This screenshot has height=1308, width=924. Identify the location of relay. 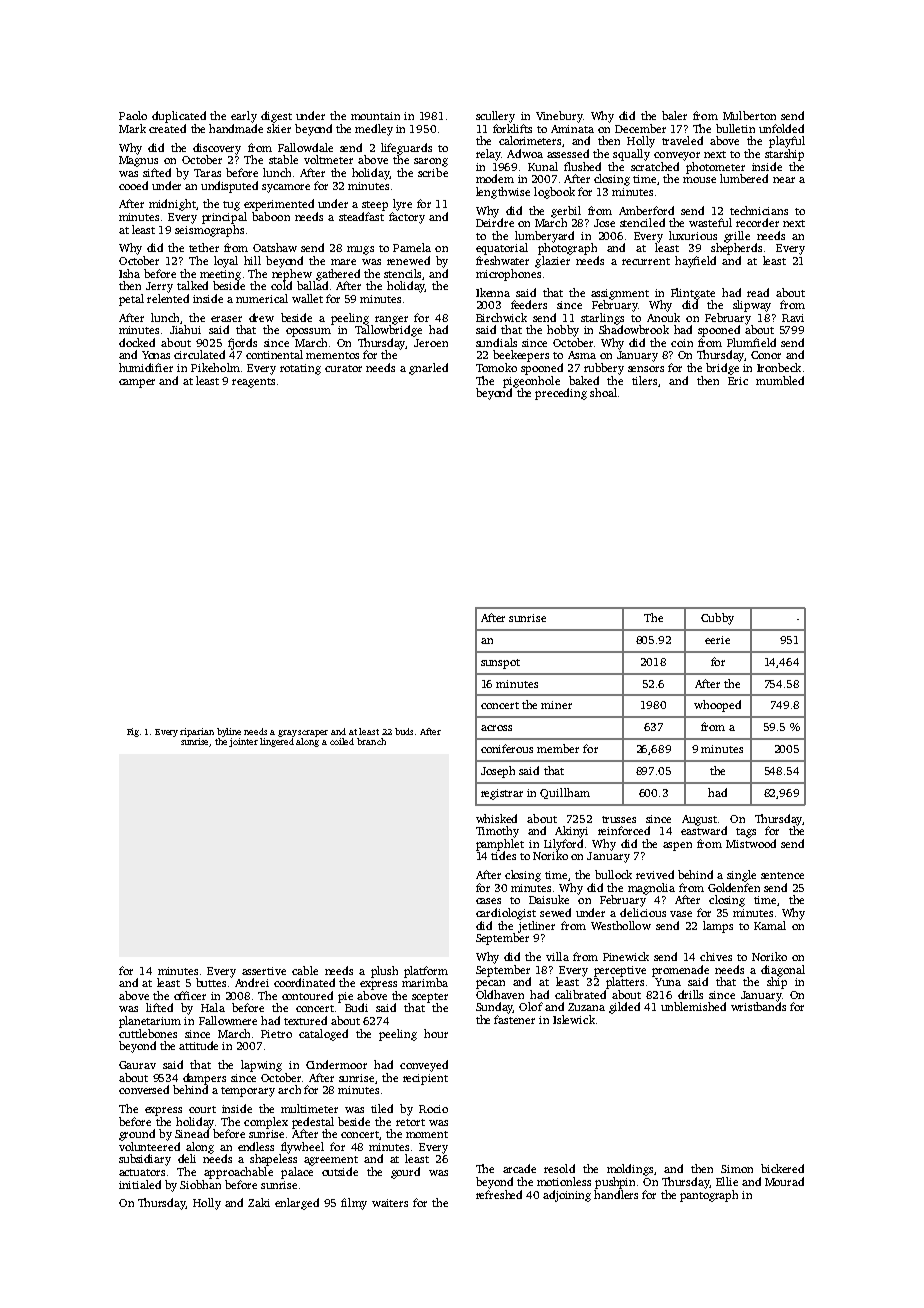
(488, 155).
